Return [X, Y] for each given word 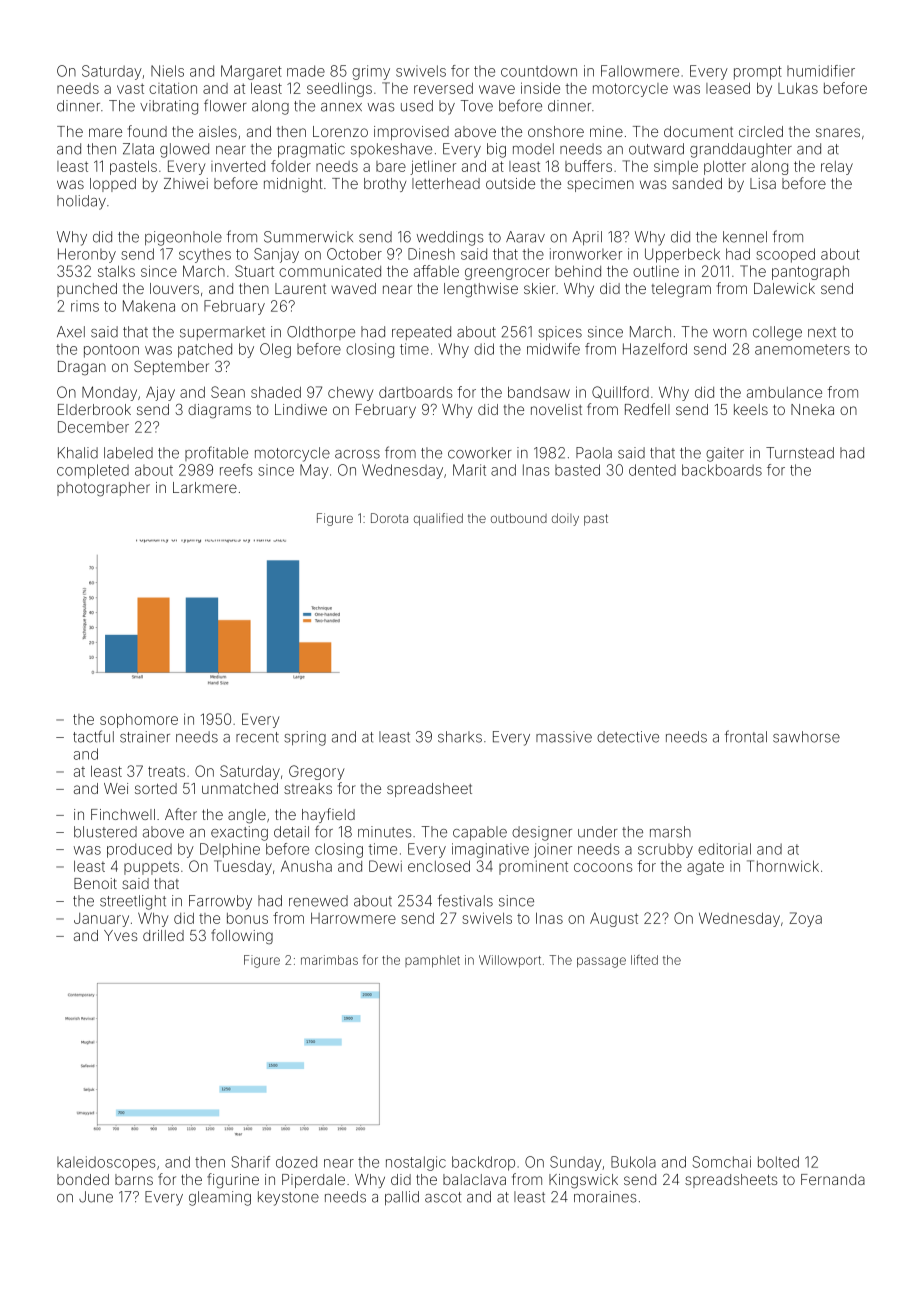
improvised [411, 133]
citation [173, 88]
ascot [443, 1197]
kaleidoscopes [106, 1163]
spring [305, 738]
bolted [778, 1162]
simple [676, 167]
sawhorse [806, 737]
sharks [460, 737]
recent [257, 737]
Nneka [812, 409]
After [181, 814]
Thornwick [783, 866]
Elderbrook [94, 409]
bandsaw [539, 392]
